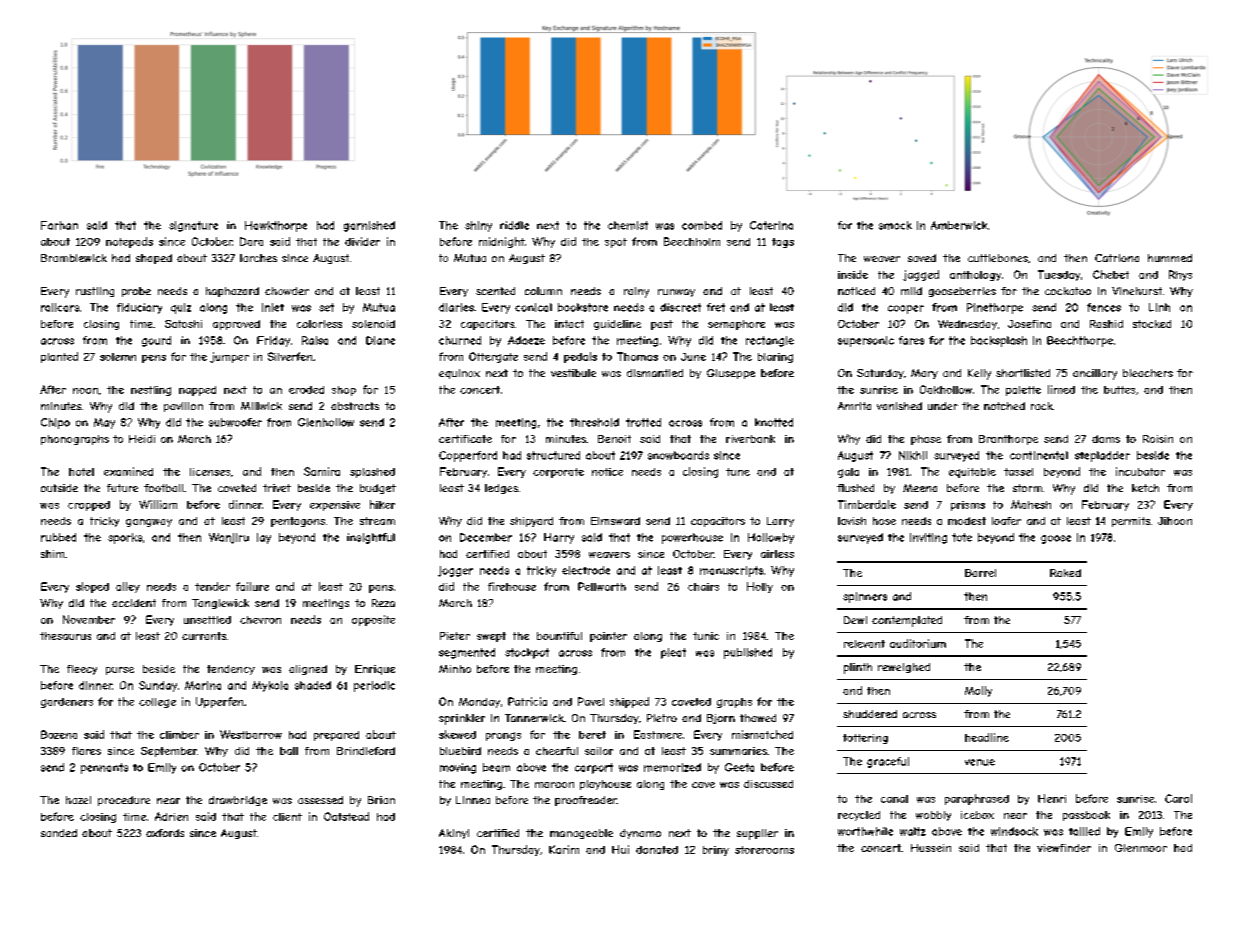  I want to click on trotted, so click(643, 422).
